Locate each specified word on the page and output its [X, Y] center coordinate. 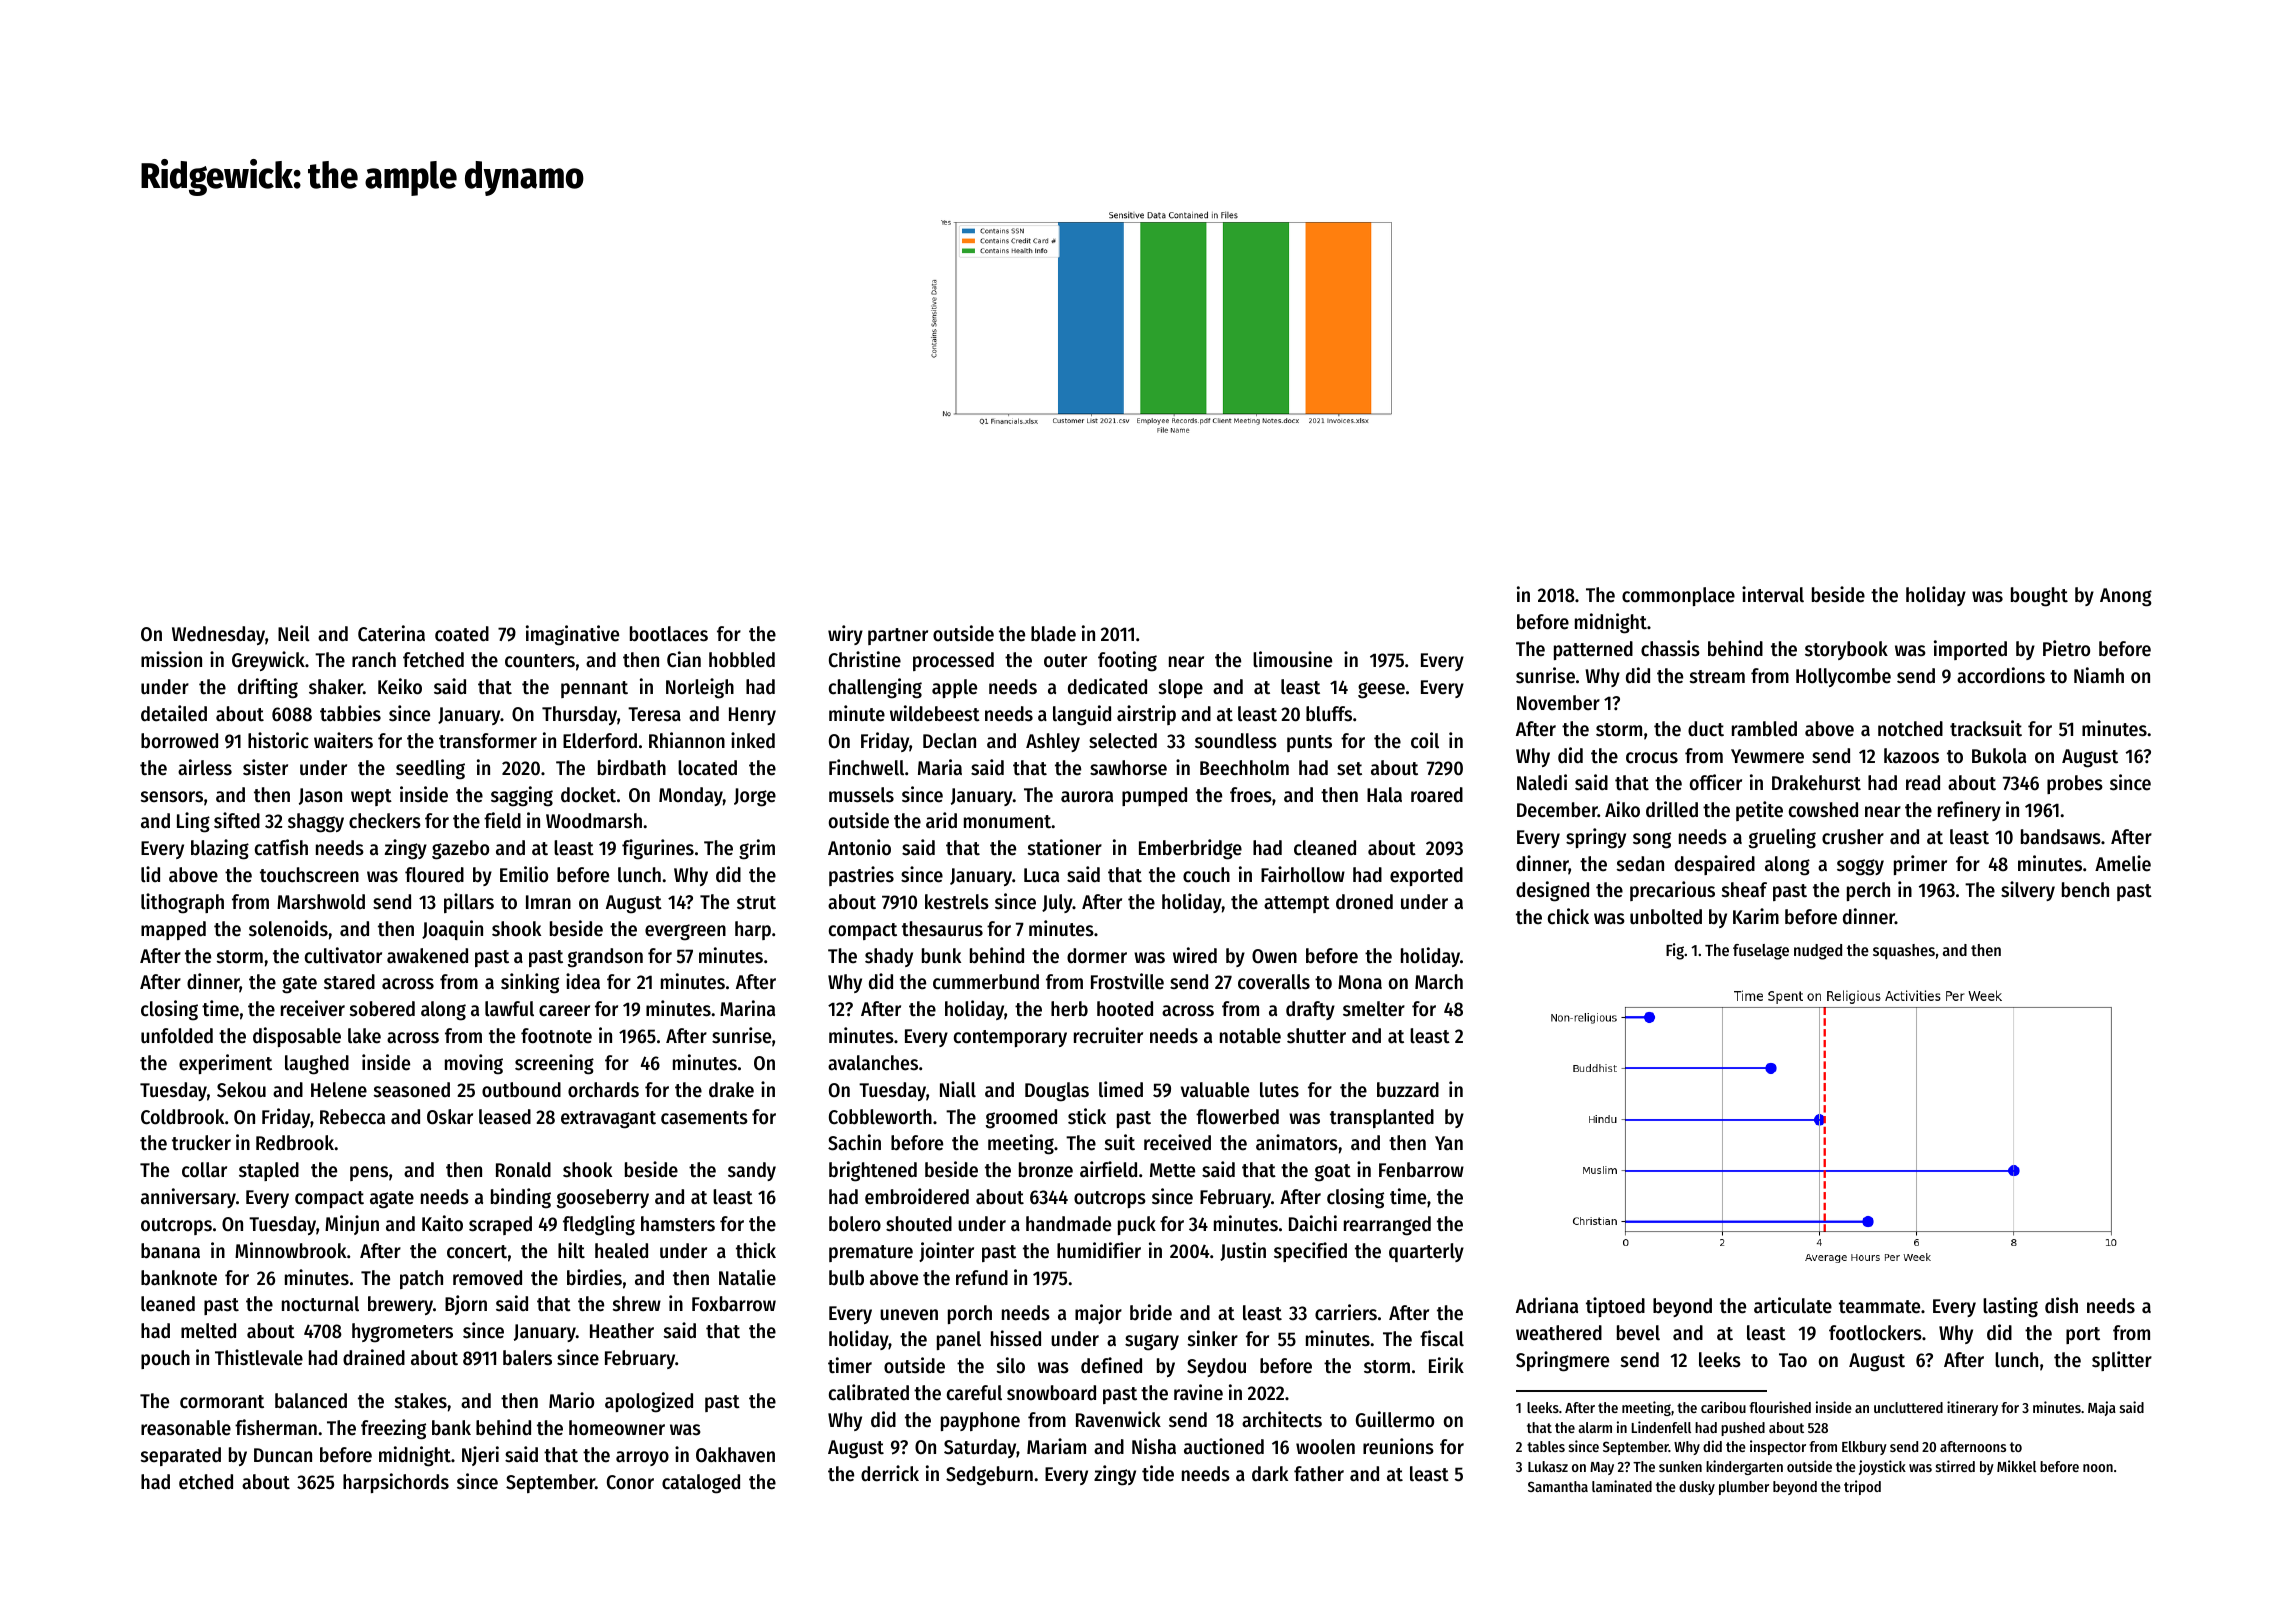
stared [349, 982]
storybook [1846, 650]
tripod [1862, 1487]
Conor [630, 1482]
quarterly [1426, 1252]
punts [1309, 743]
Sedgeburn [989, 1476]
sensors [172, 797]
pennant [594, 689]
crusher [1853, 837]
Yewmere [1767, 756]
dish [2061, 1305]
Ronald [523, 1170]
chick [1568, 916]
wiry [845, 635]
